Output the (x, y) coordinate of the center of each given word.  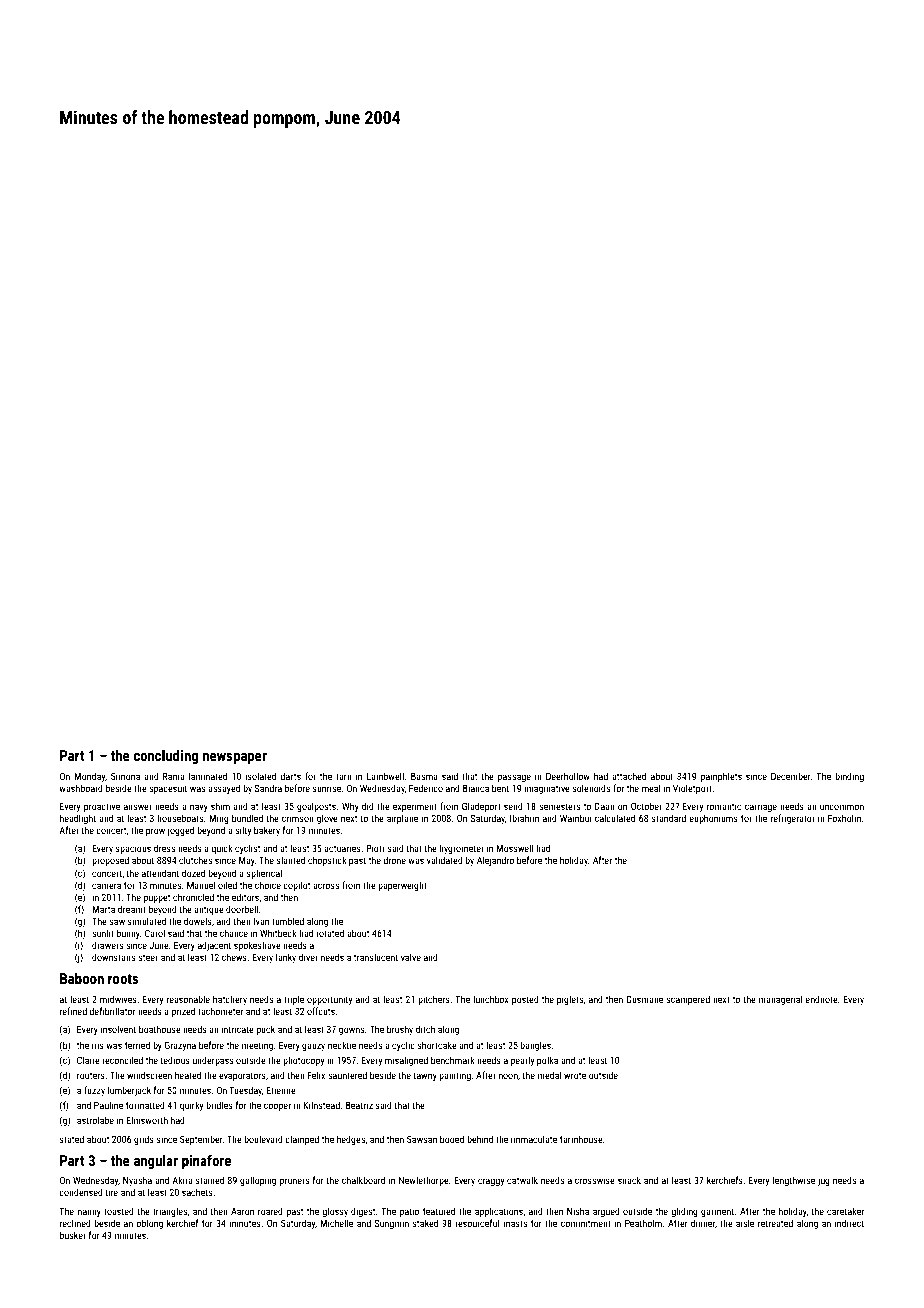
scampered (688, 1000)
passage (514, 778)
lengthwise (794, 1181)
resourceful (477, 1223)
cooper (277, 1107)
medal (549, 1075)
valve (411, 957)
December (791, 776)
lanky (286, 958)
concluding (166, 757)
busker (73, 1235)
